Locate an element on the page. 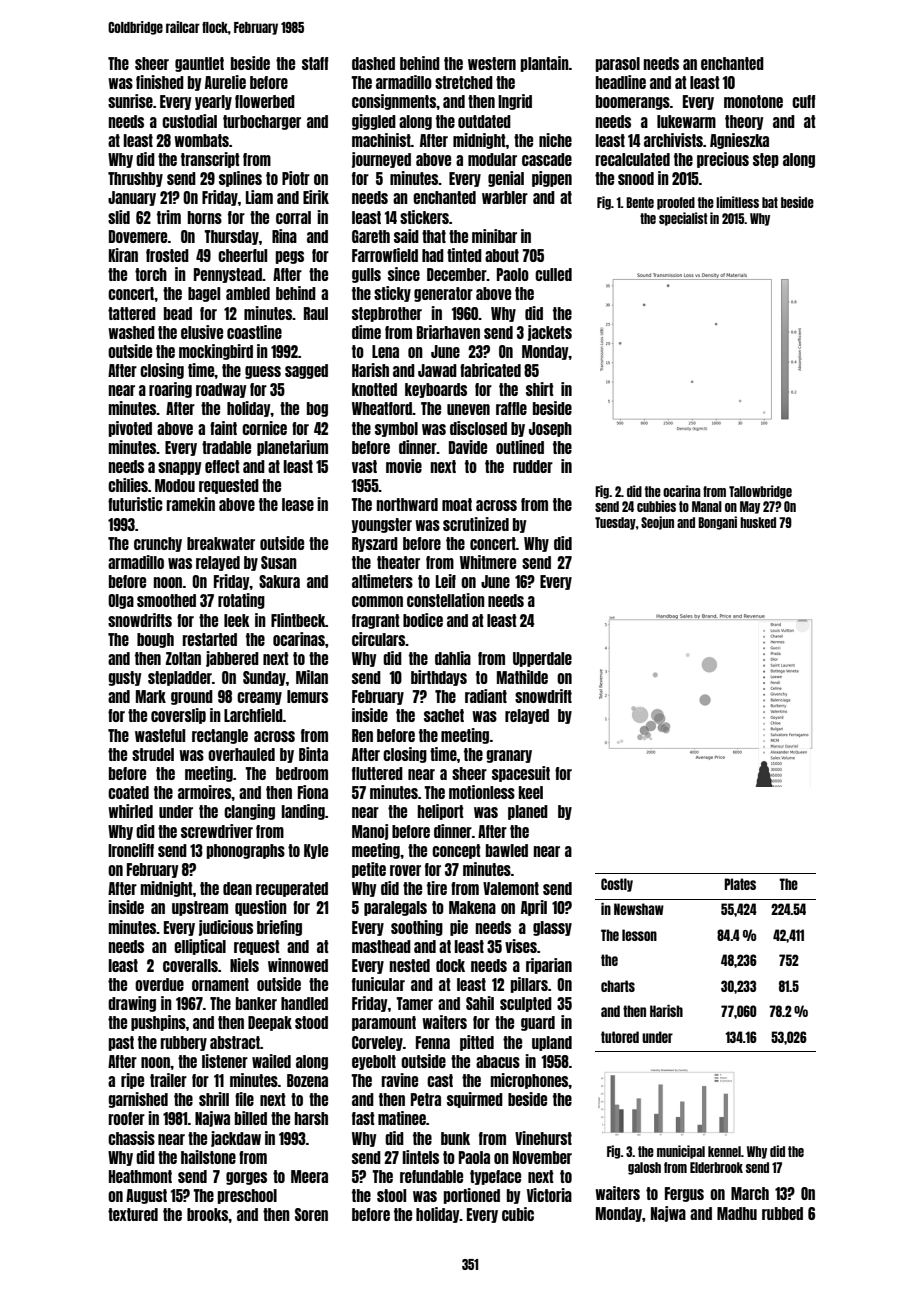 The image size is (924, 1308). custodial is located at coordinates (189, 121).
